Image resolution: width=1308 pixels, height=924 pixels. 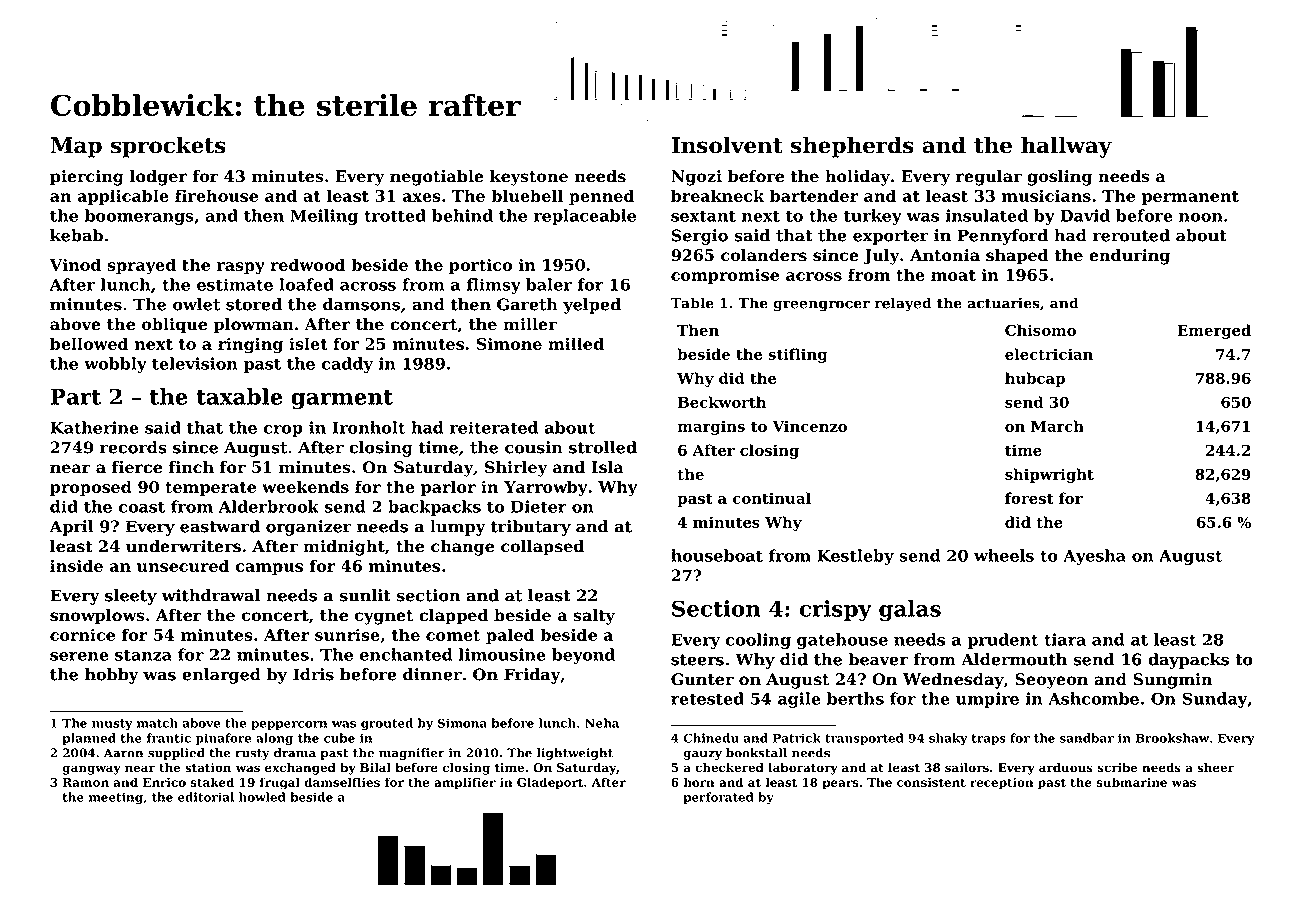 What do you see at coordinates (717, 555) in the screenshot?
I see `houseboat` at bounding box center [717, 555].
